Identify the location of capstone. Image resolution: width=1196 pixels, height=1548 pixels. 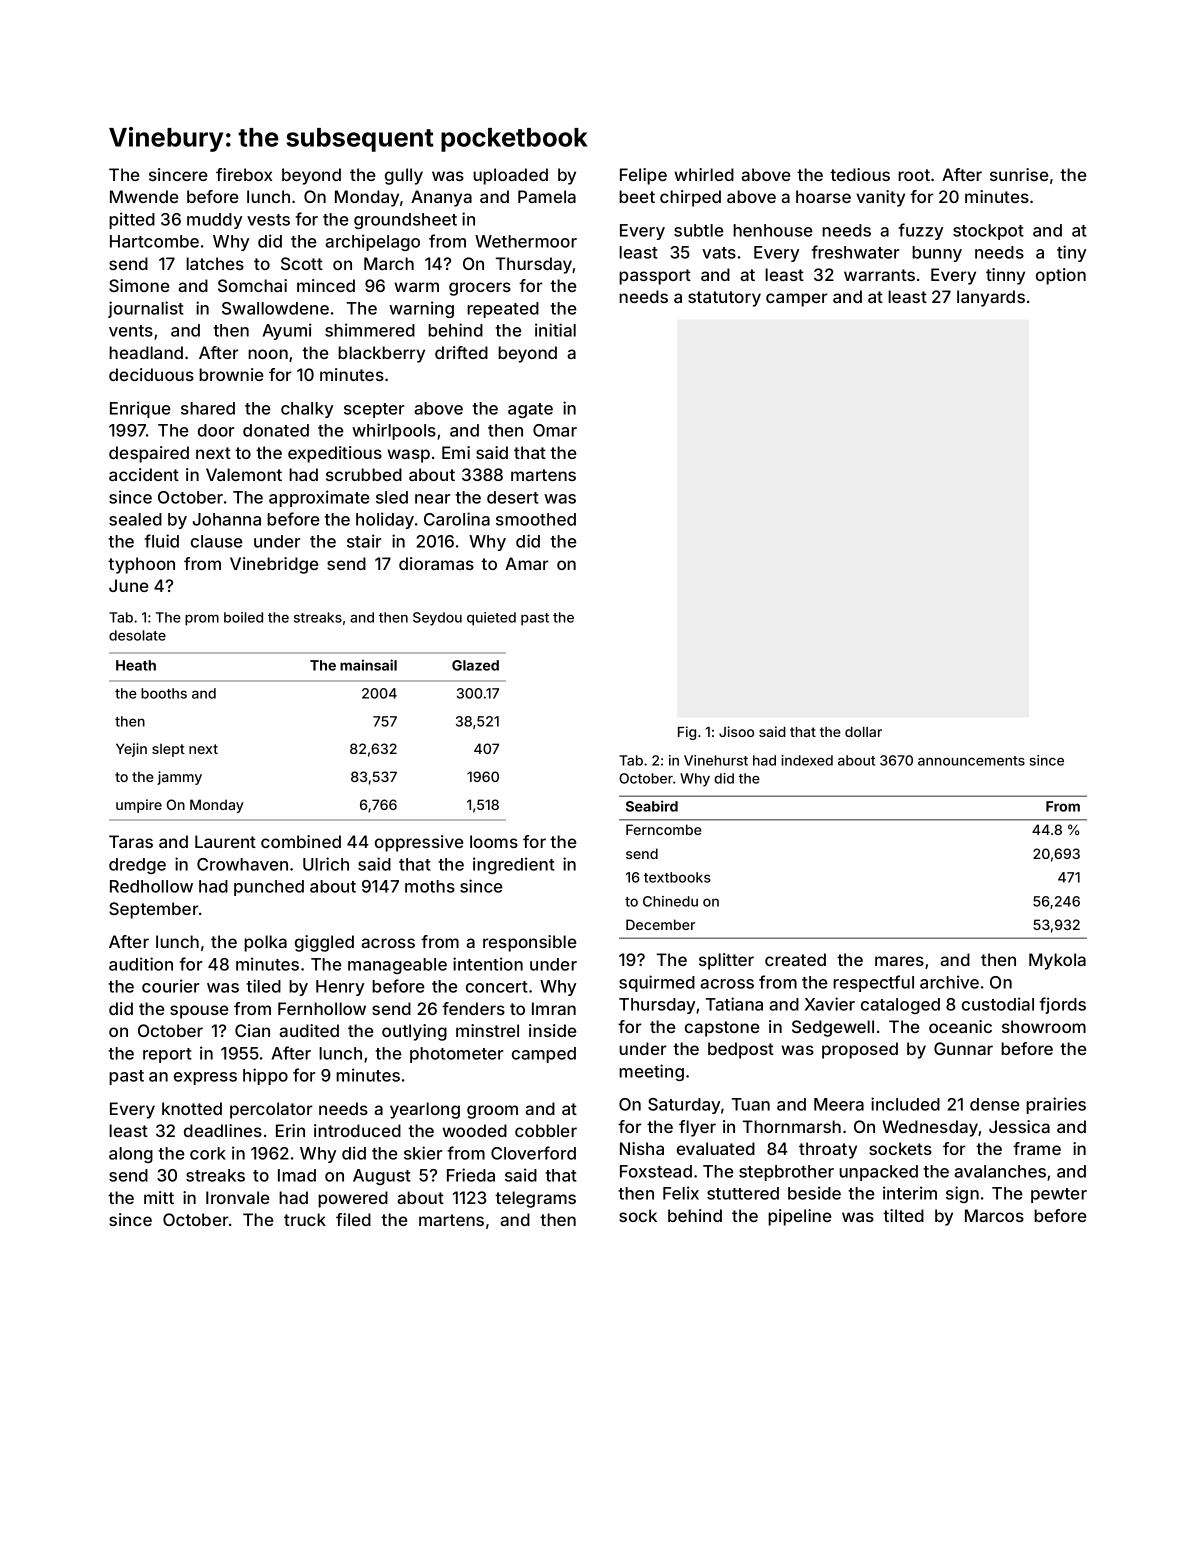
(722, 1029).
